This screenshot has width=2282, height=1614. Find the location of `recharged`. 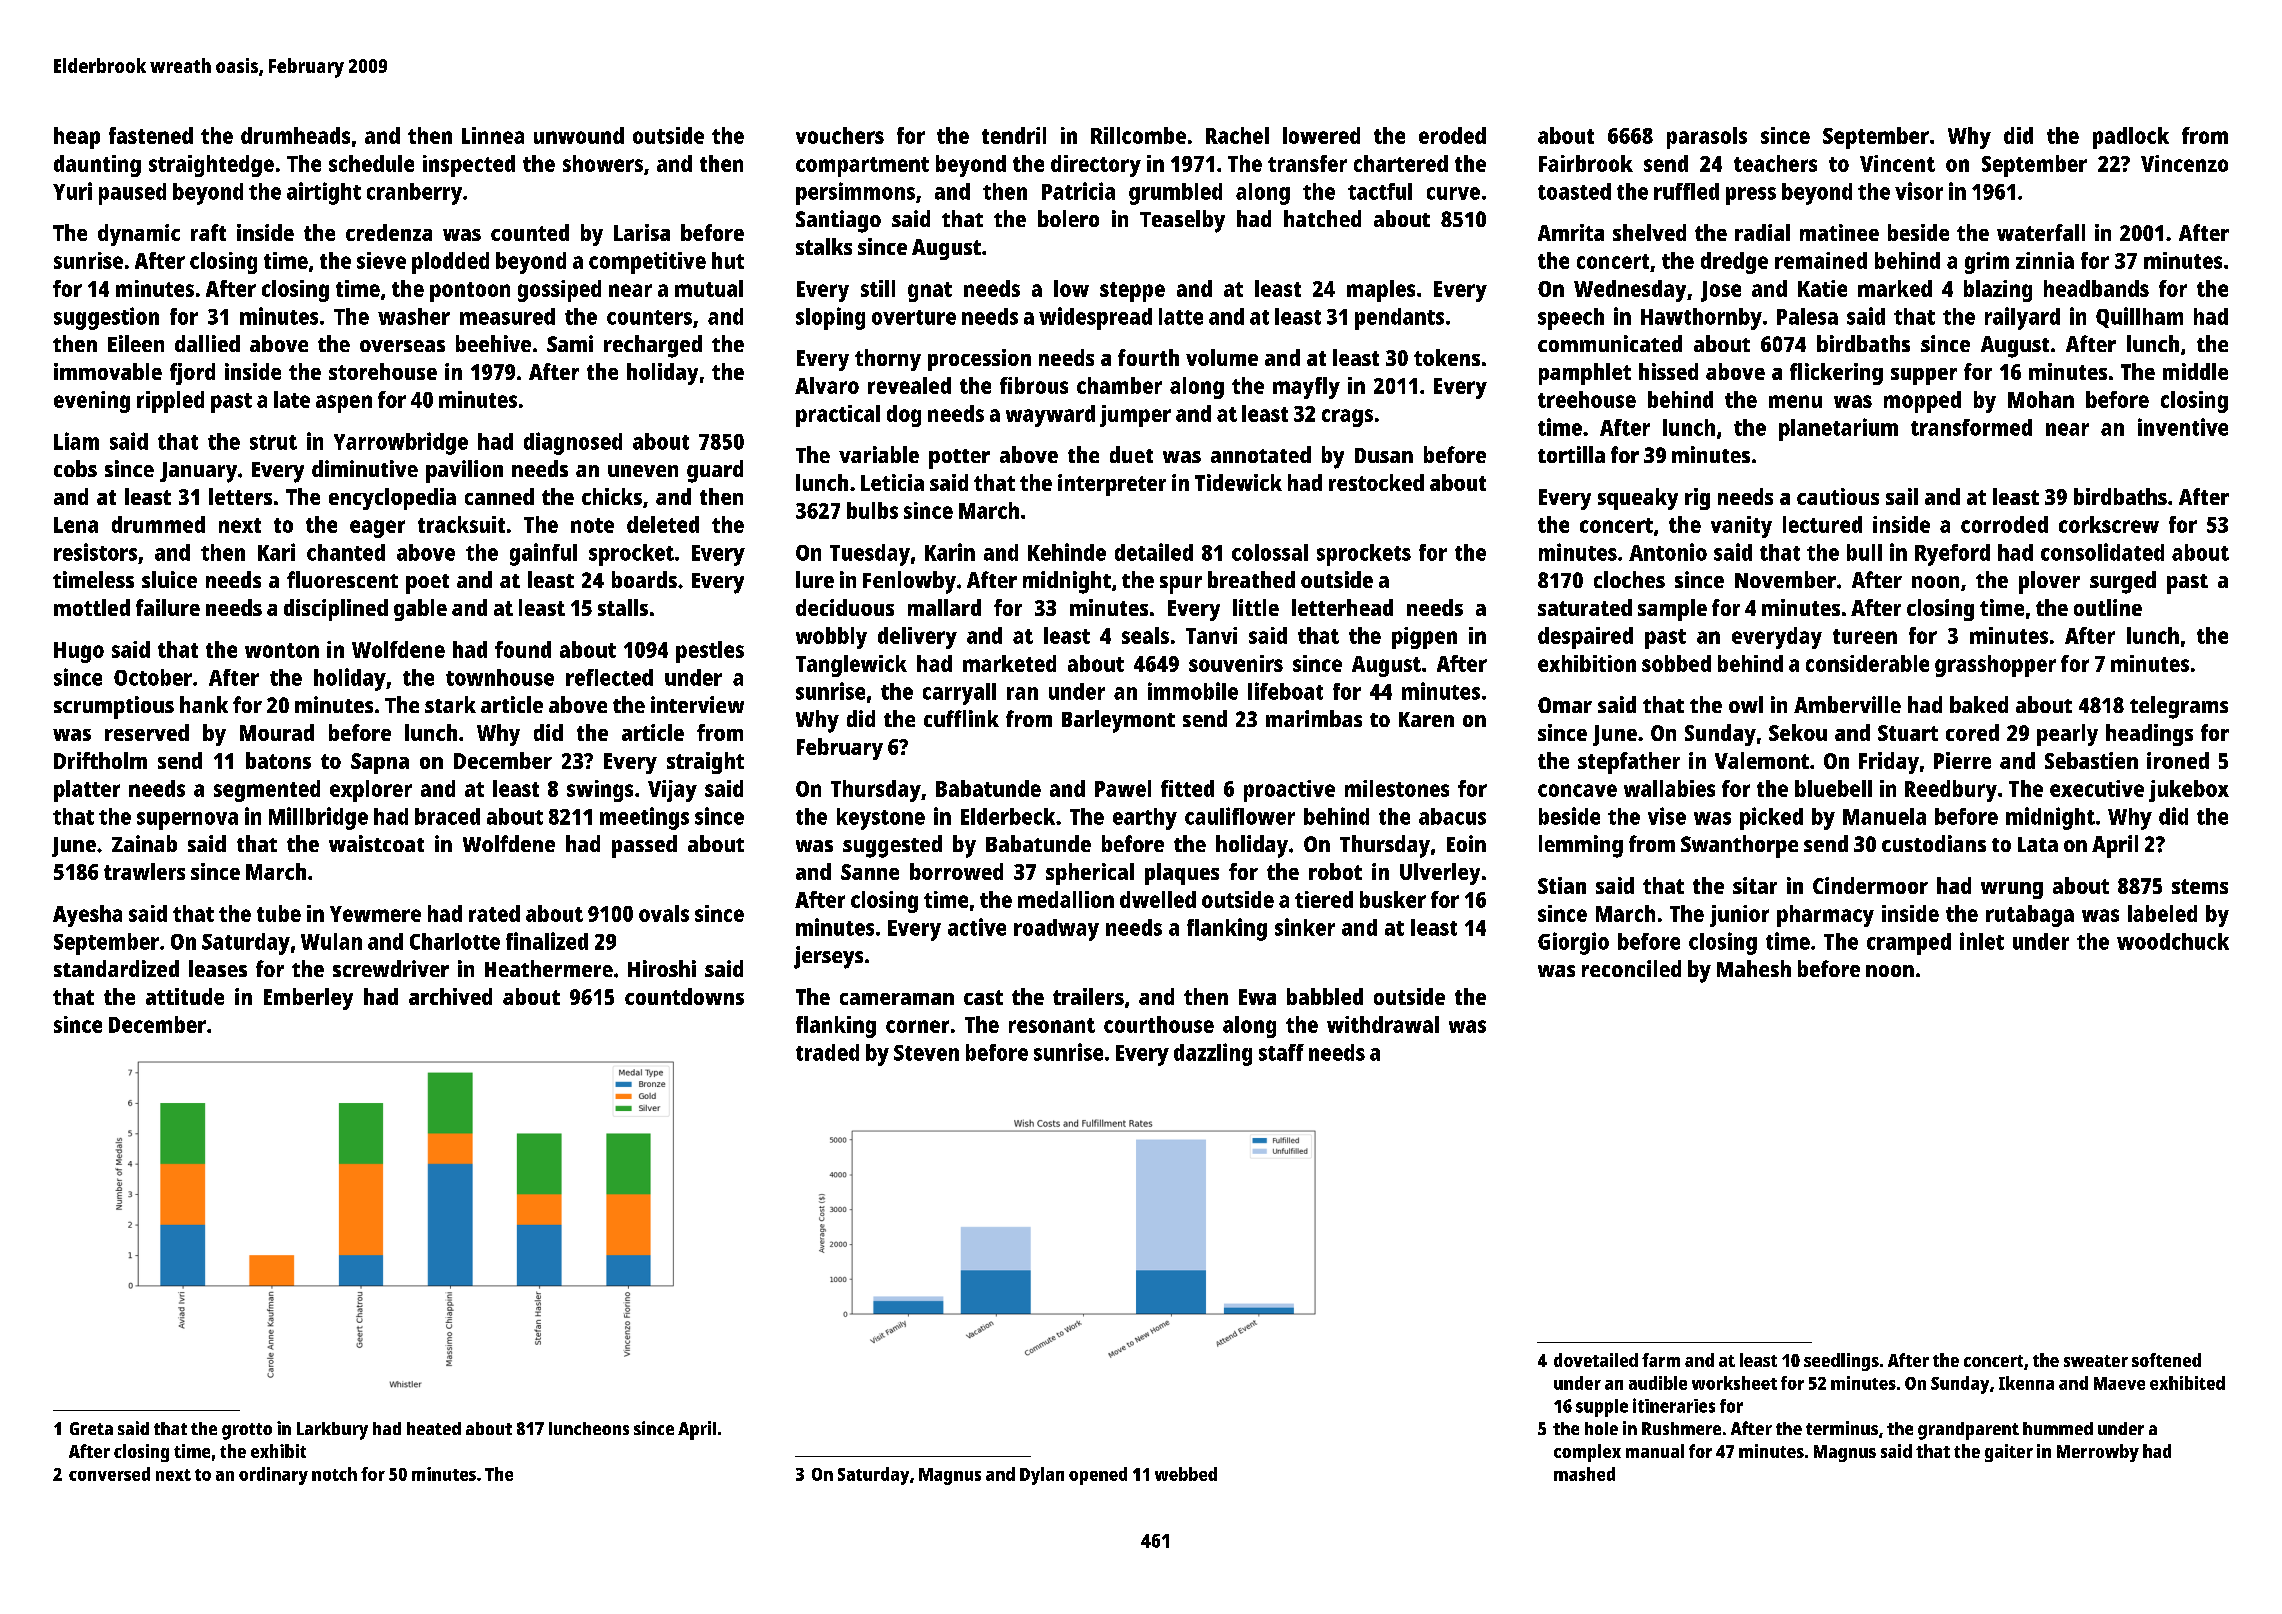

recharged is located at coordinates (653, 346).
